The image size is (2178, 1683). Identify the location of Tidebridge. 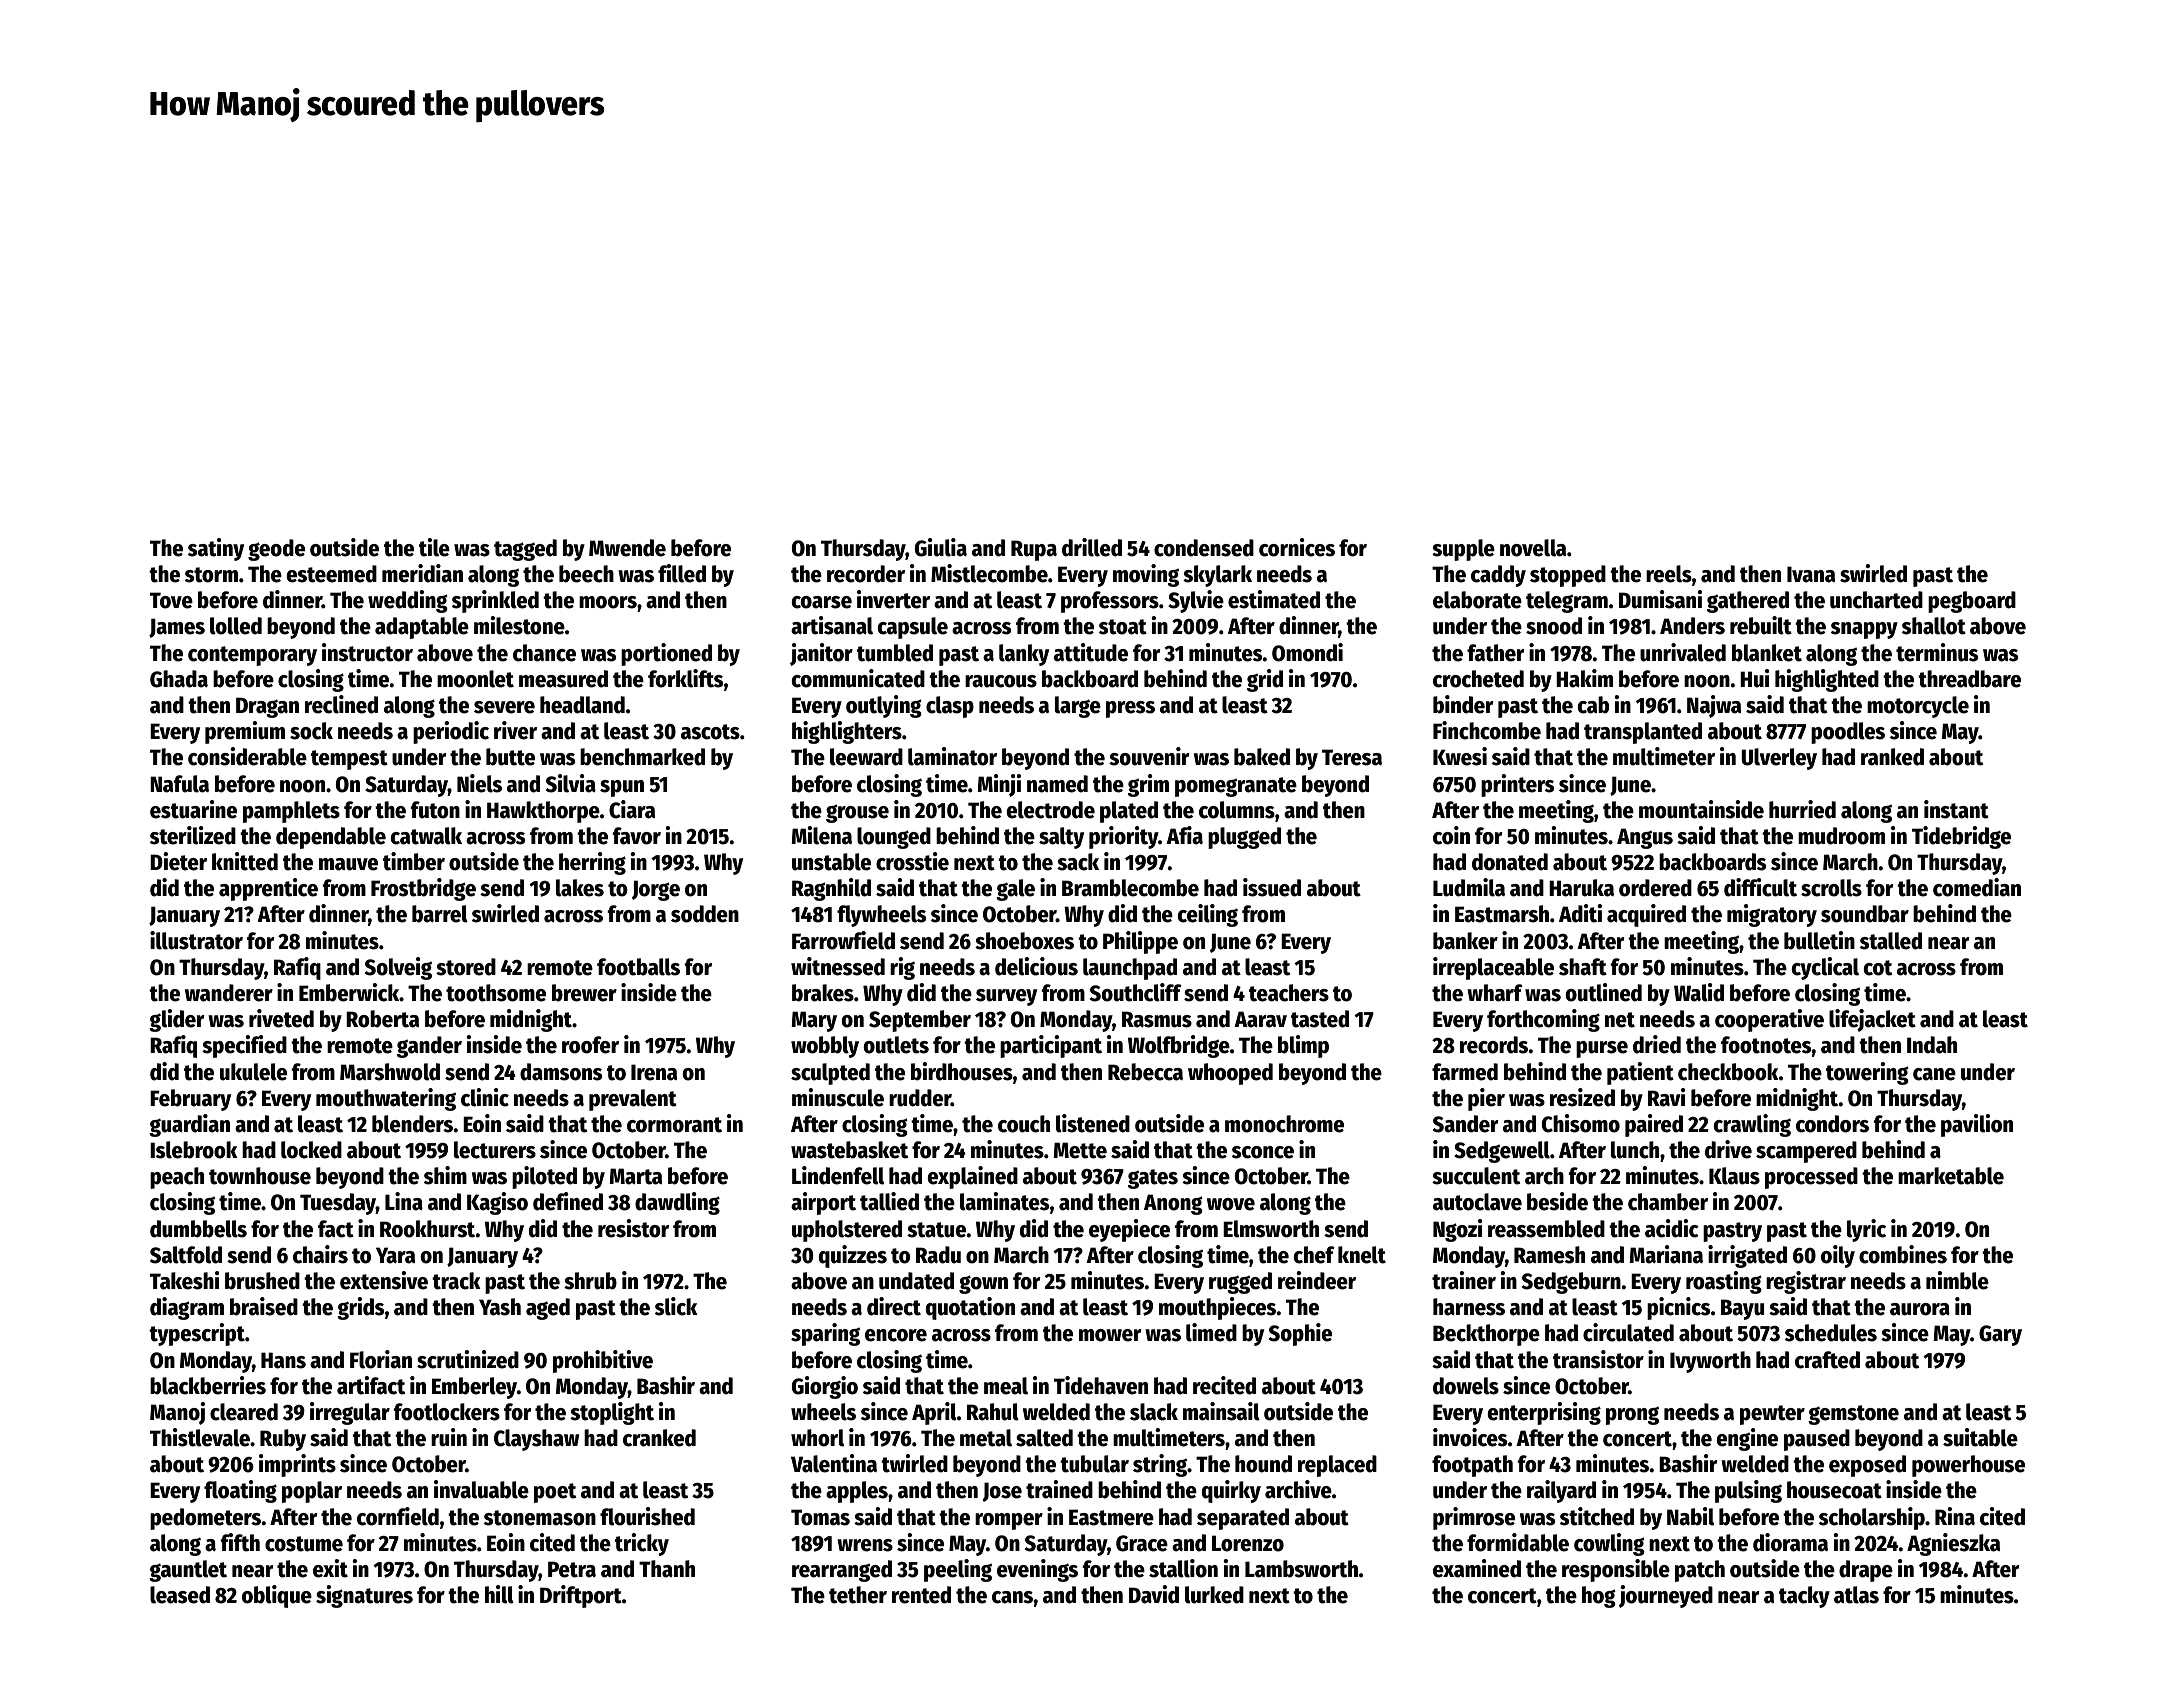
(1961, 837).
